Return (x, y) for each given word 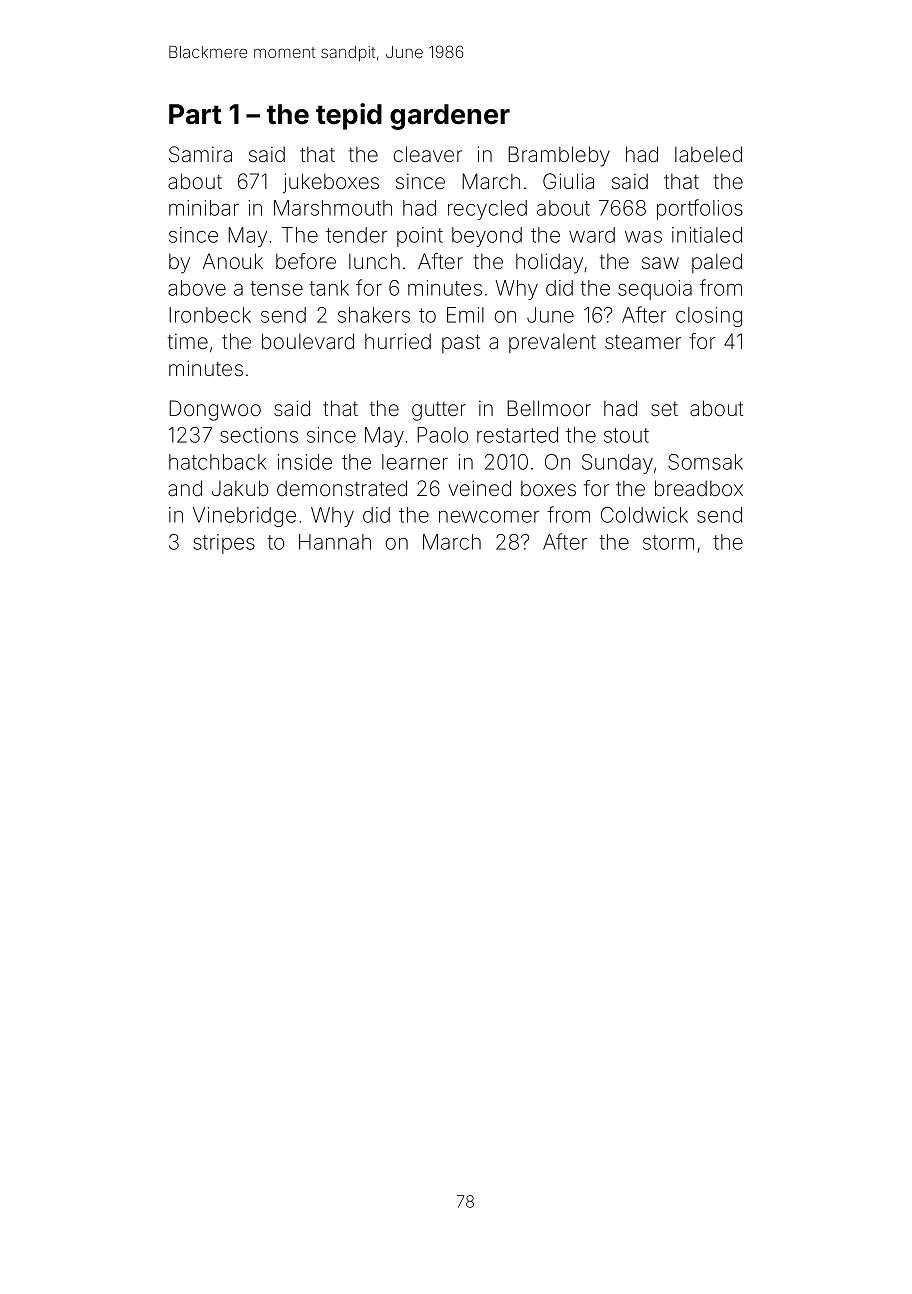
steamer (643, 342)
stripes (224, 544)
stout (626, 435)
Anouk (233, 261)
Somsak (705, 462)
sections (259, 435)
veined (479, 488)
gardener (450, 117)
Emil (465, 315)
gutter (439, 411)
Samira (200, 154)
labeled (708, 154)
